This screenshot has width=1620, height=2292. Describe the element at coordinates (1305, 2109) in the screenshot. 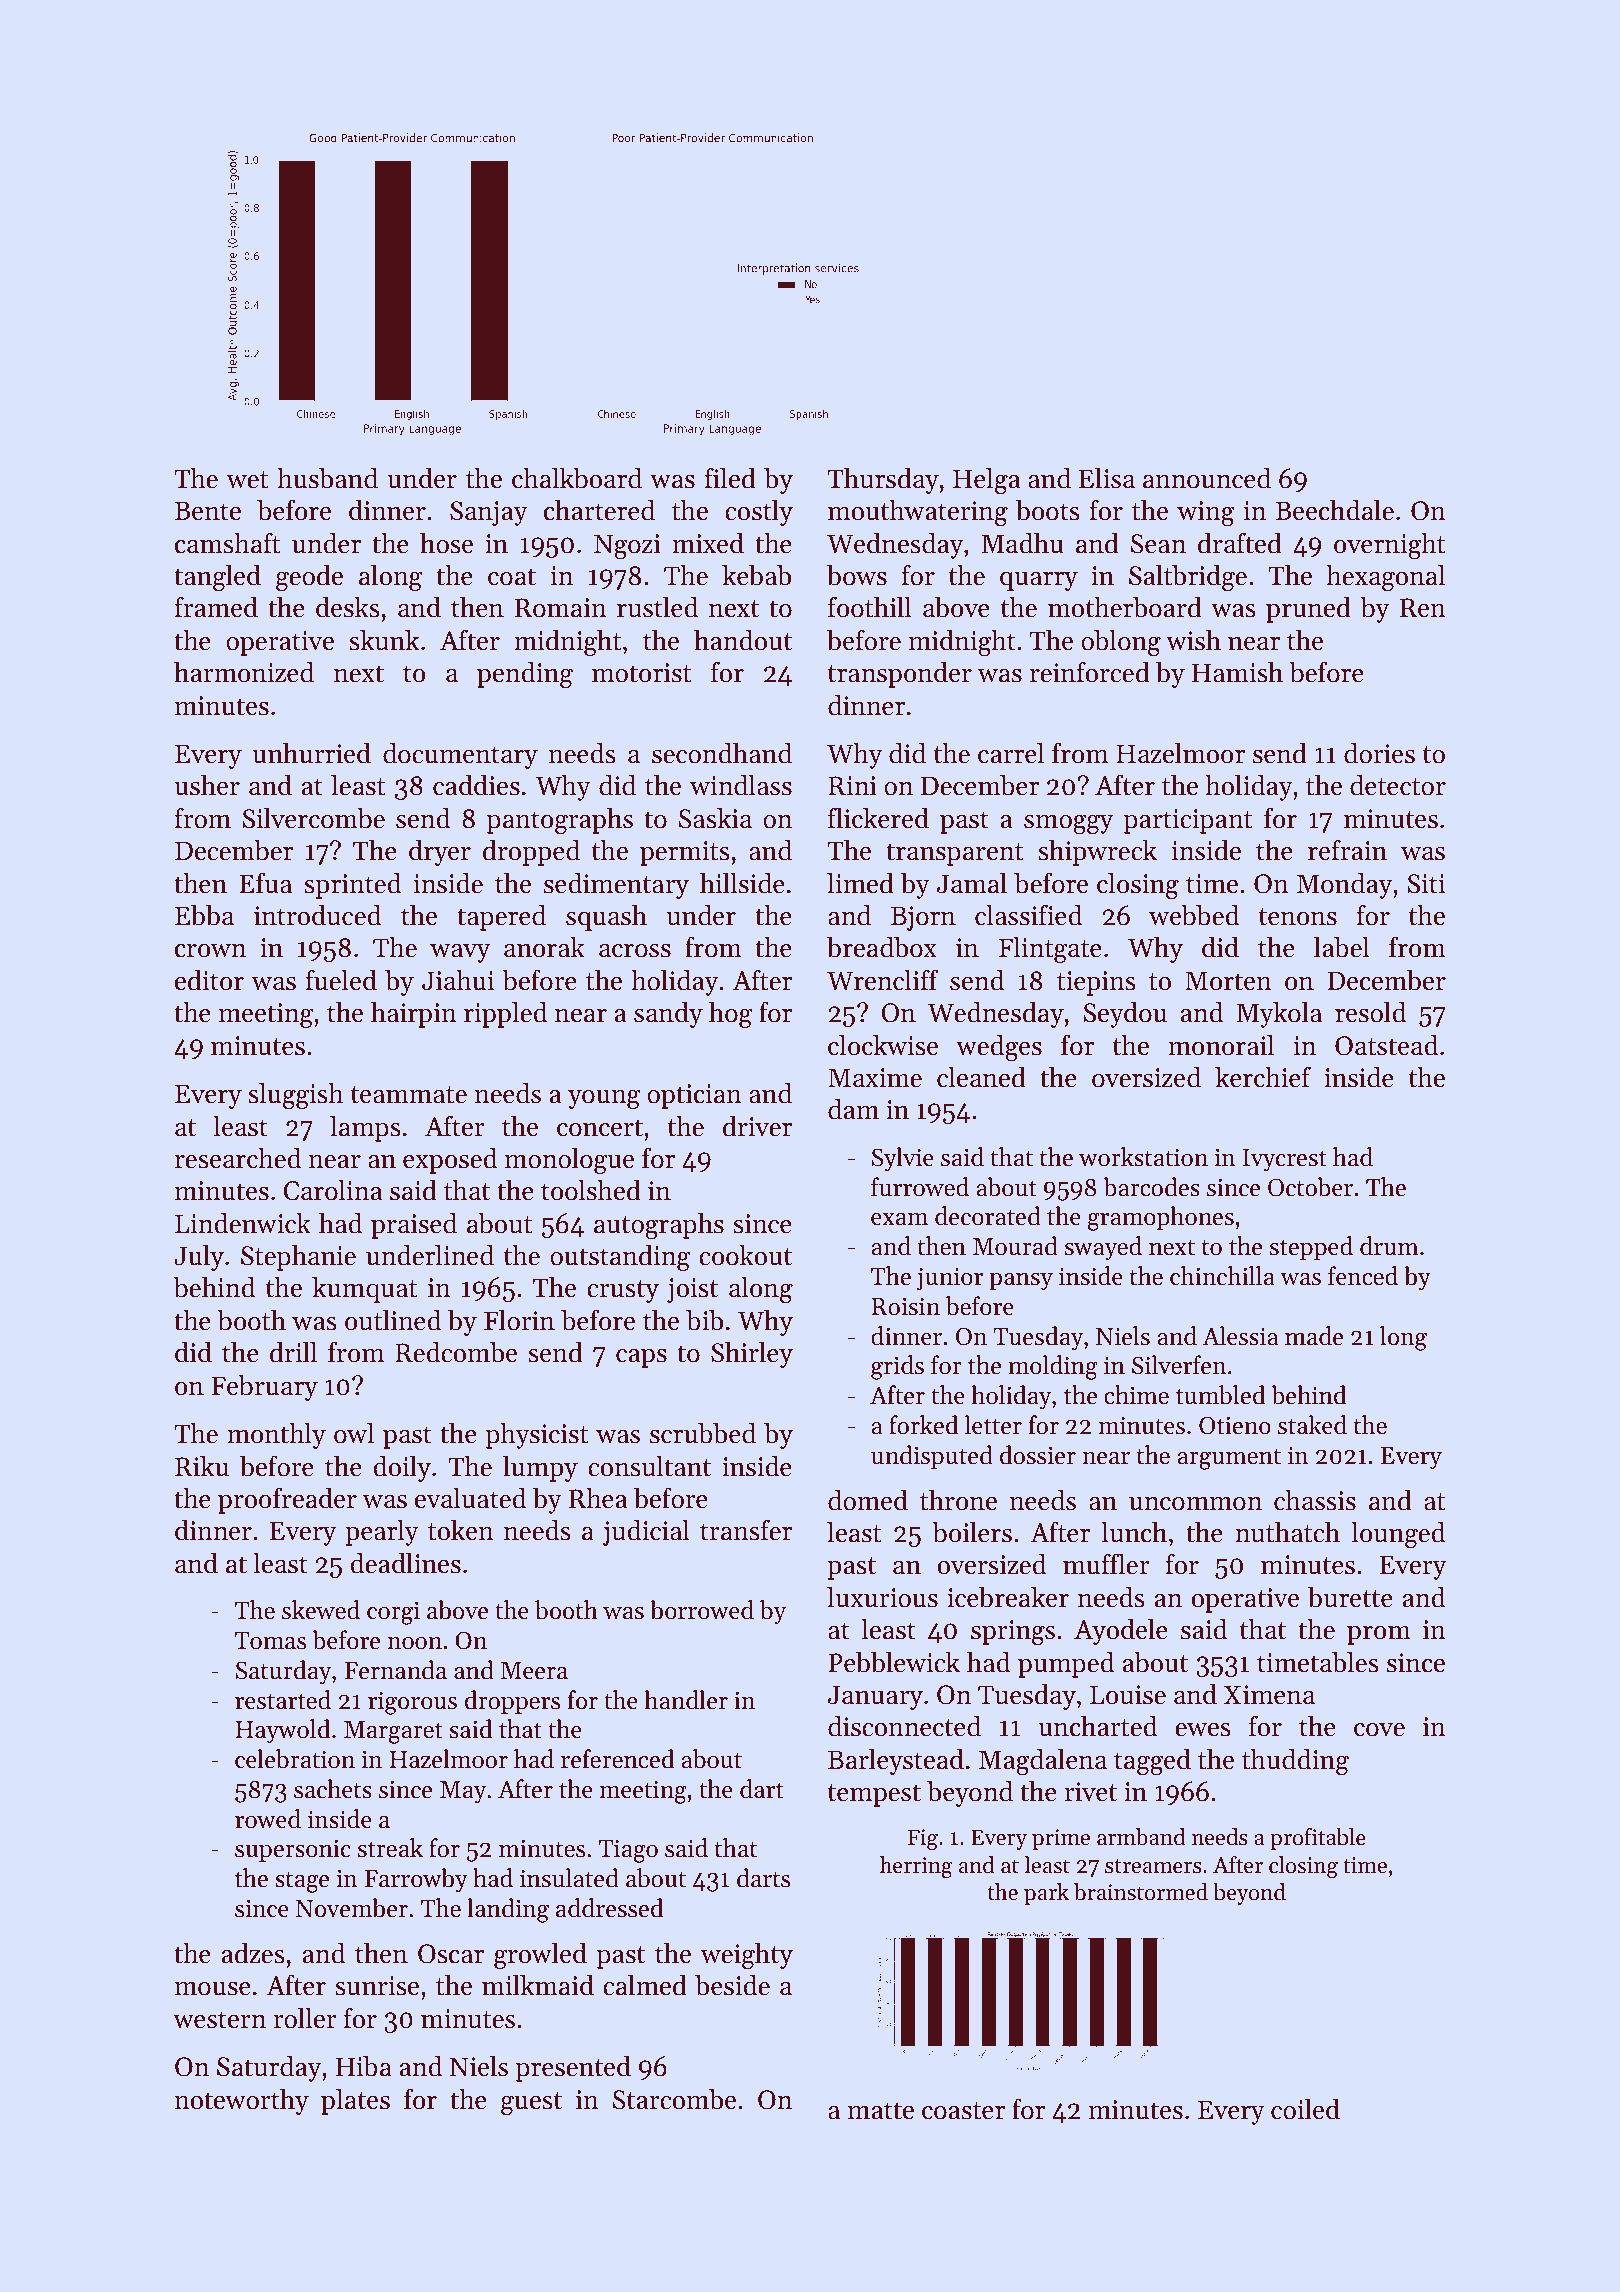

I see `coiled` at that location.
